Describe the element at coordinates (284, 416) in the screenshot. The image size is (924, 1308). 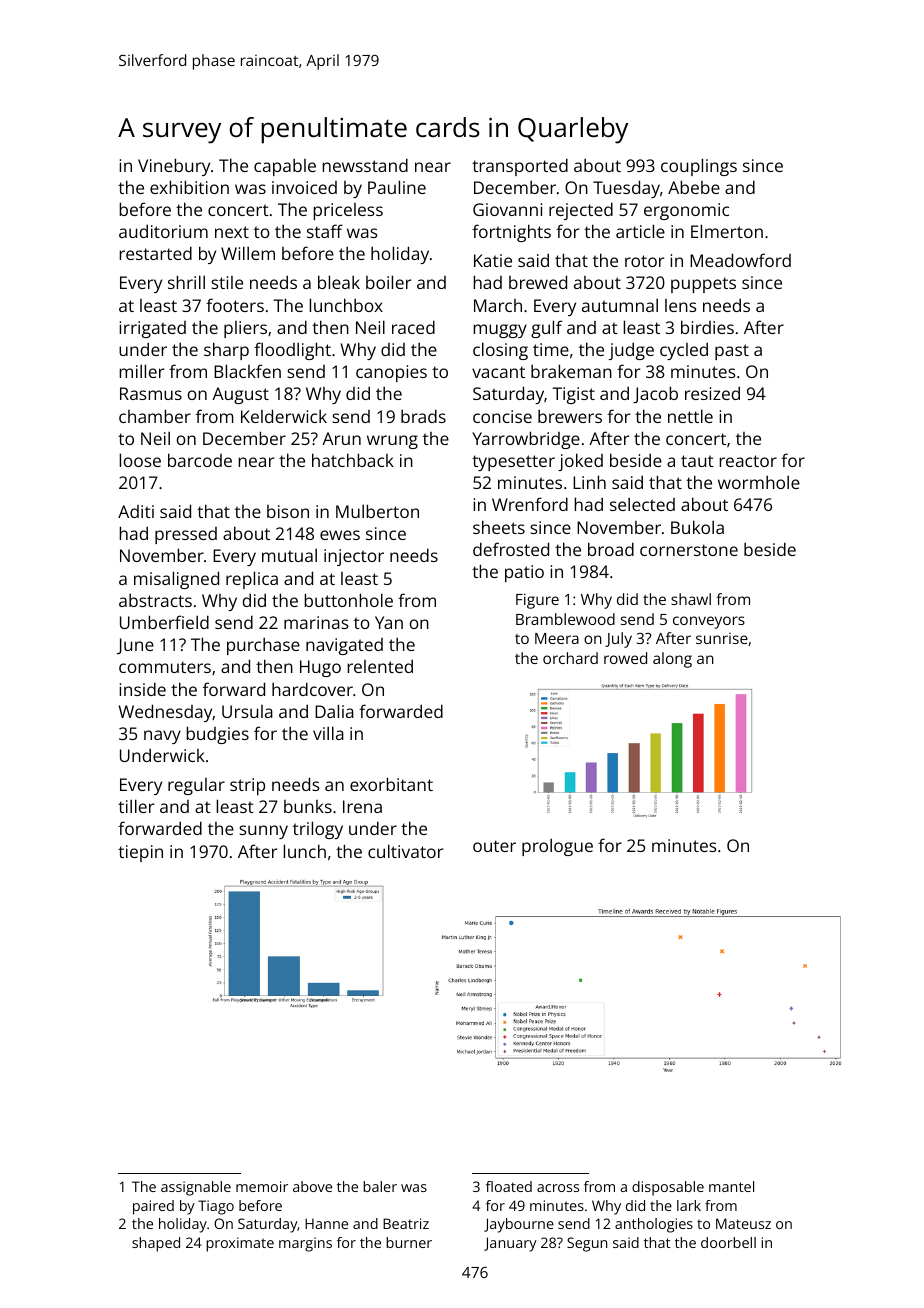
I see `Kelderwick` at that location.
